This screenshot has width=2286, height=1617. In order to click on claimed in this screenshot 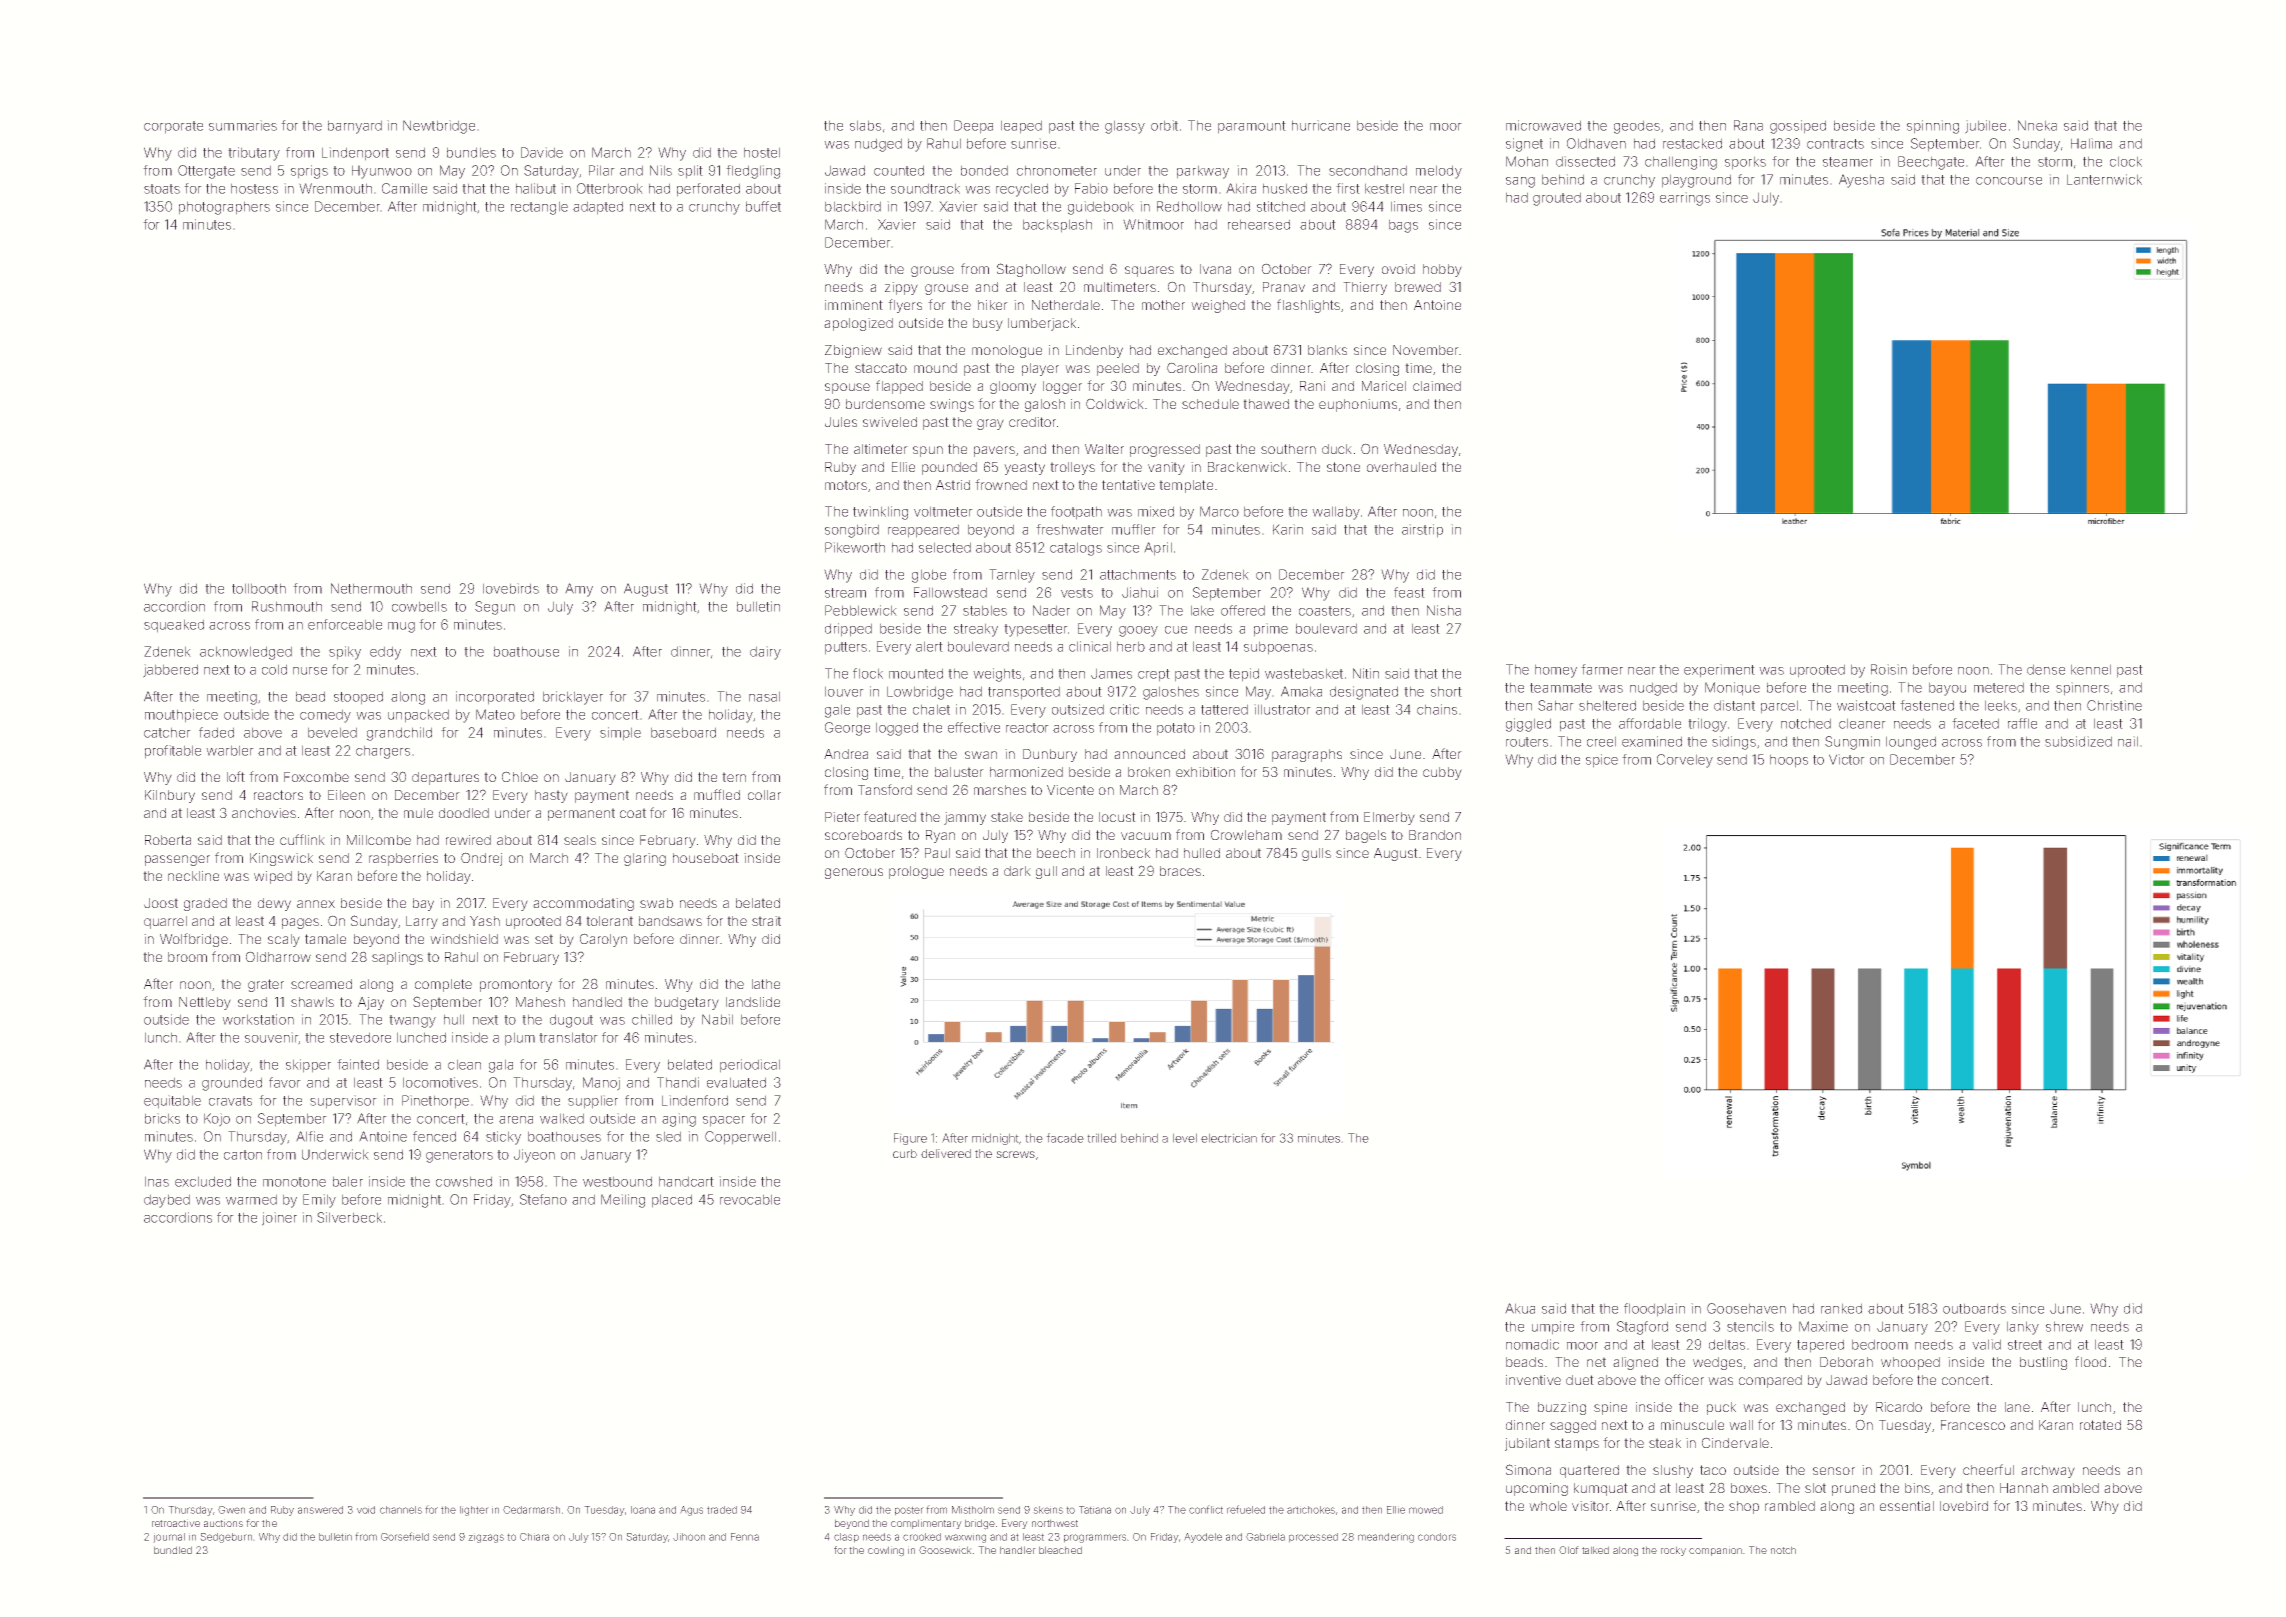, I will do `click(1437, 386)`.
